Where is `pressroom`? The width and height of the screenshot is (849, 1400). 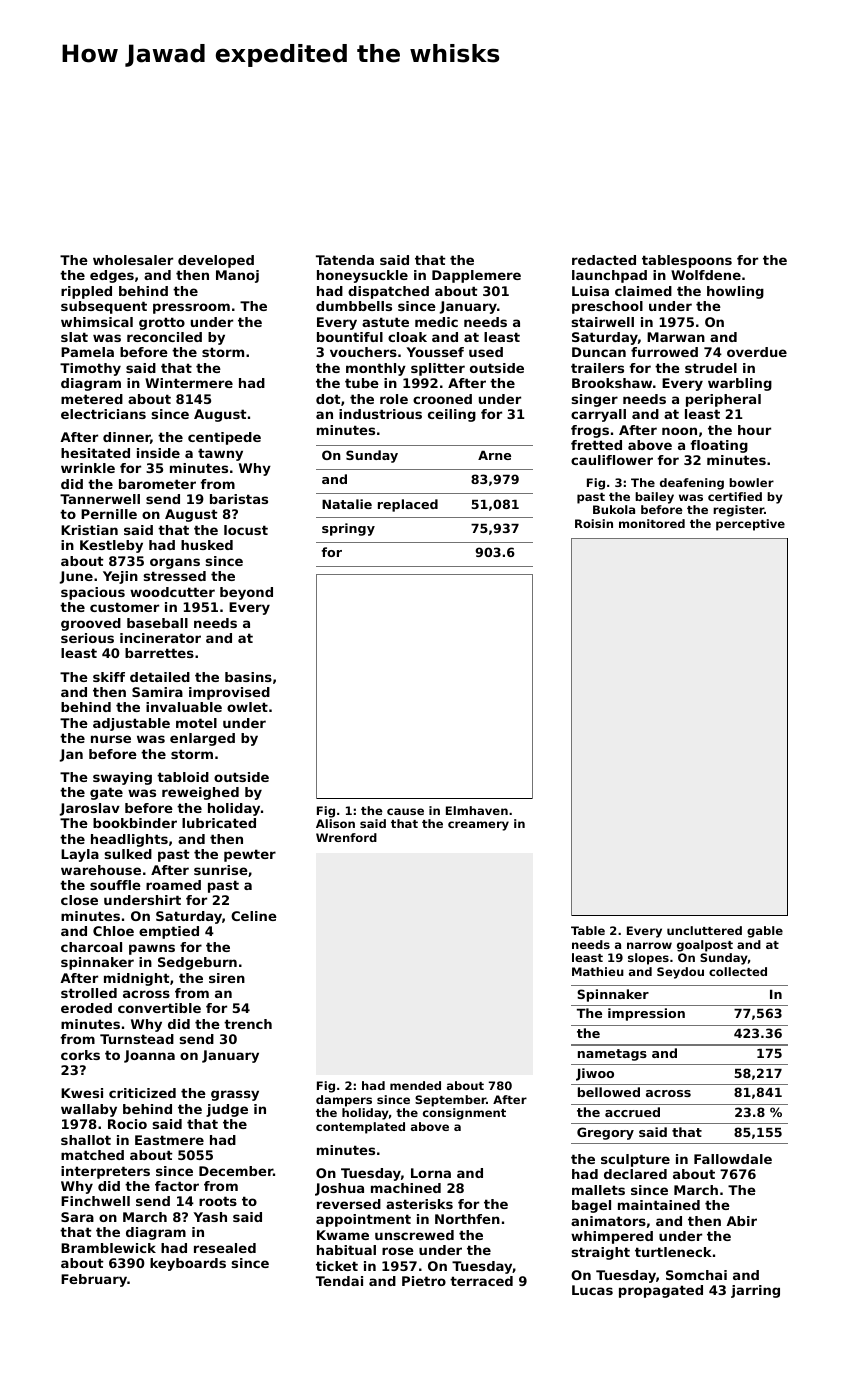 pressroom is located at coordinates (191, 308).
